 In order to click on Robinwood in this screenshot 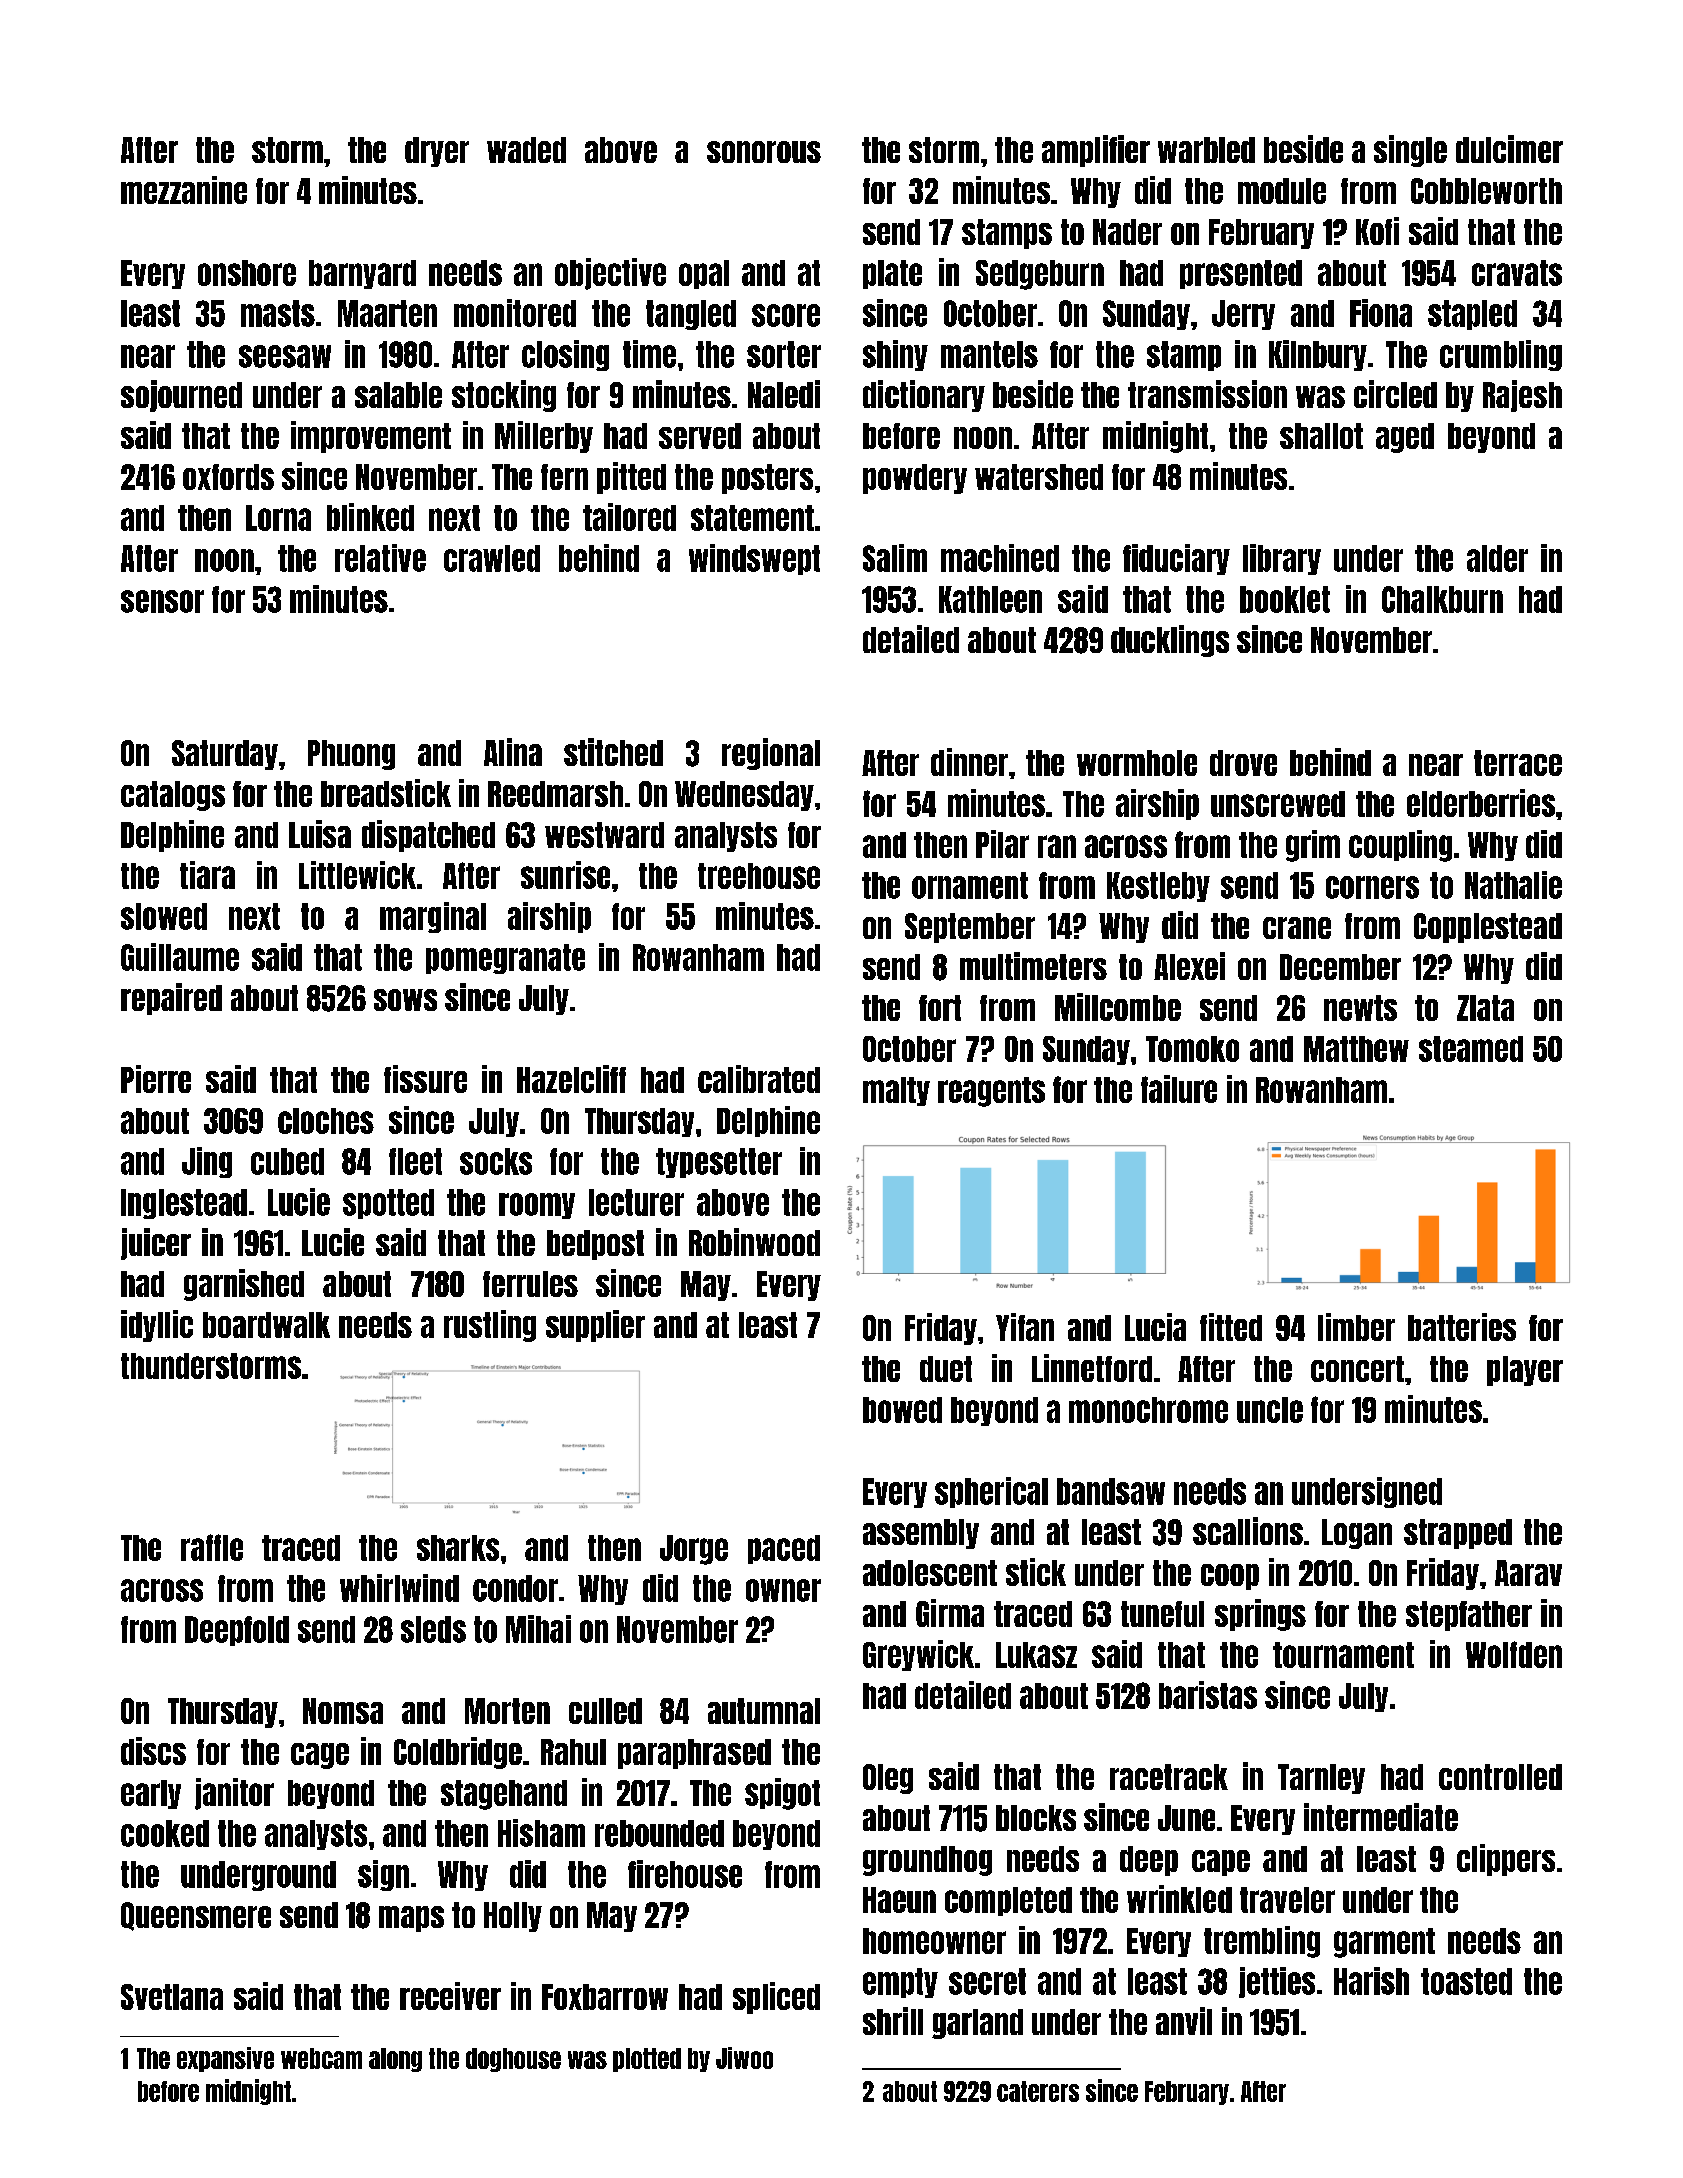, I will do `click(754, 1242)`.
